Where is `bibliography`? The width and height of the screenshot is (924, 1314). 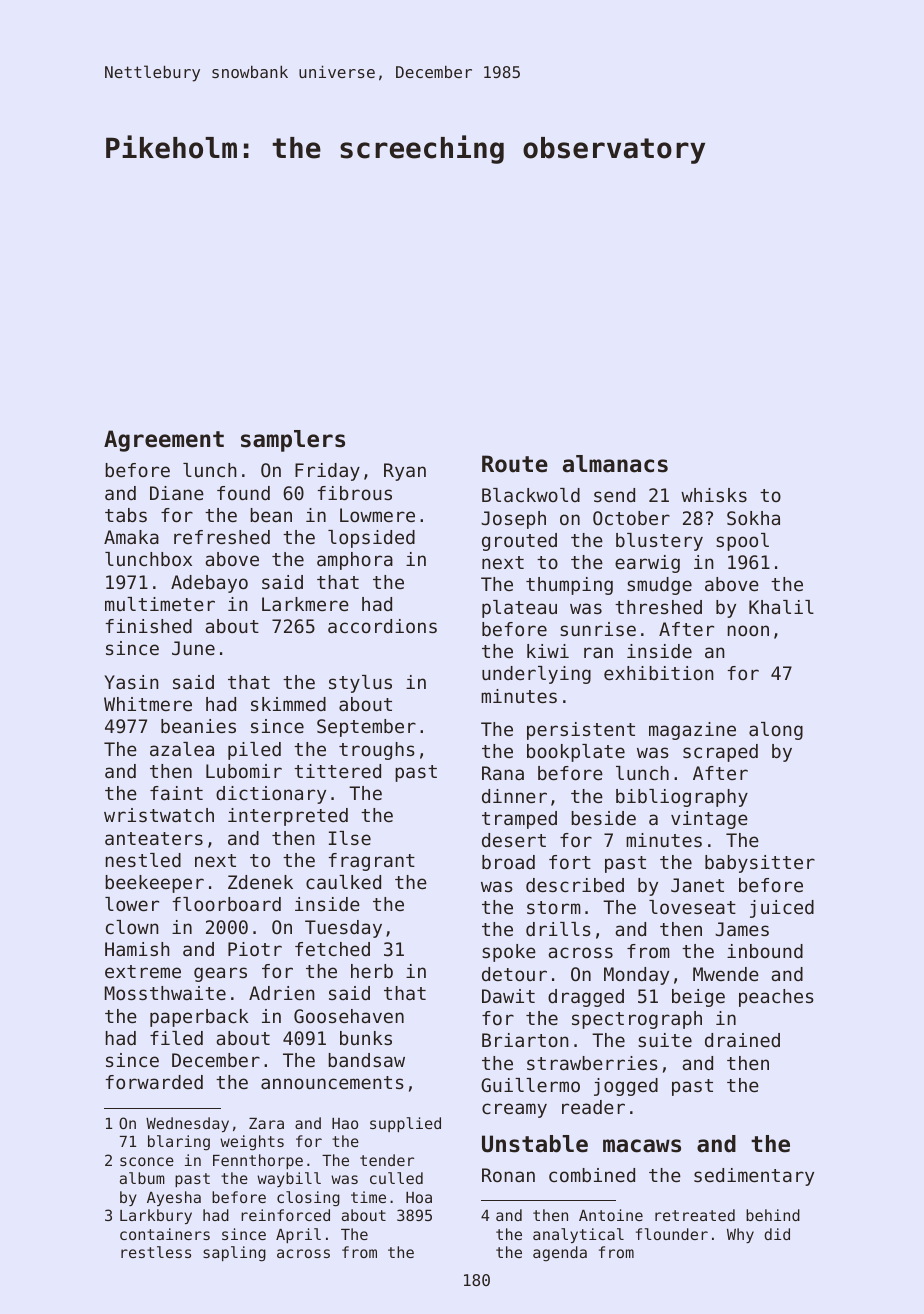 bibliography is located at coordinates (682, 798).
